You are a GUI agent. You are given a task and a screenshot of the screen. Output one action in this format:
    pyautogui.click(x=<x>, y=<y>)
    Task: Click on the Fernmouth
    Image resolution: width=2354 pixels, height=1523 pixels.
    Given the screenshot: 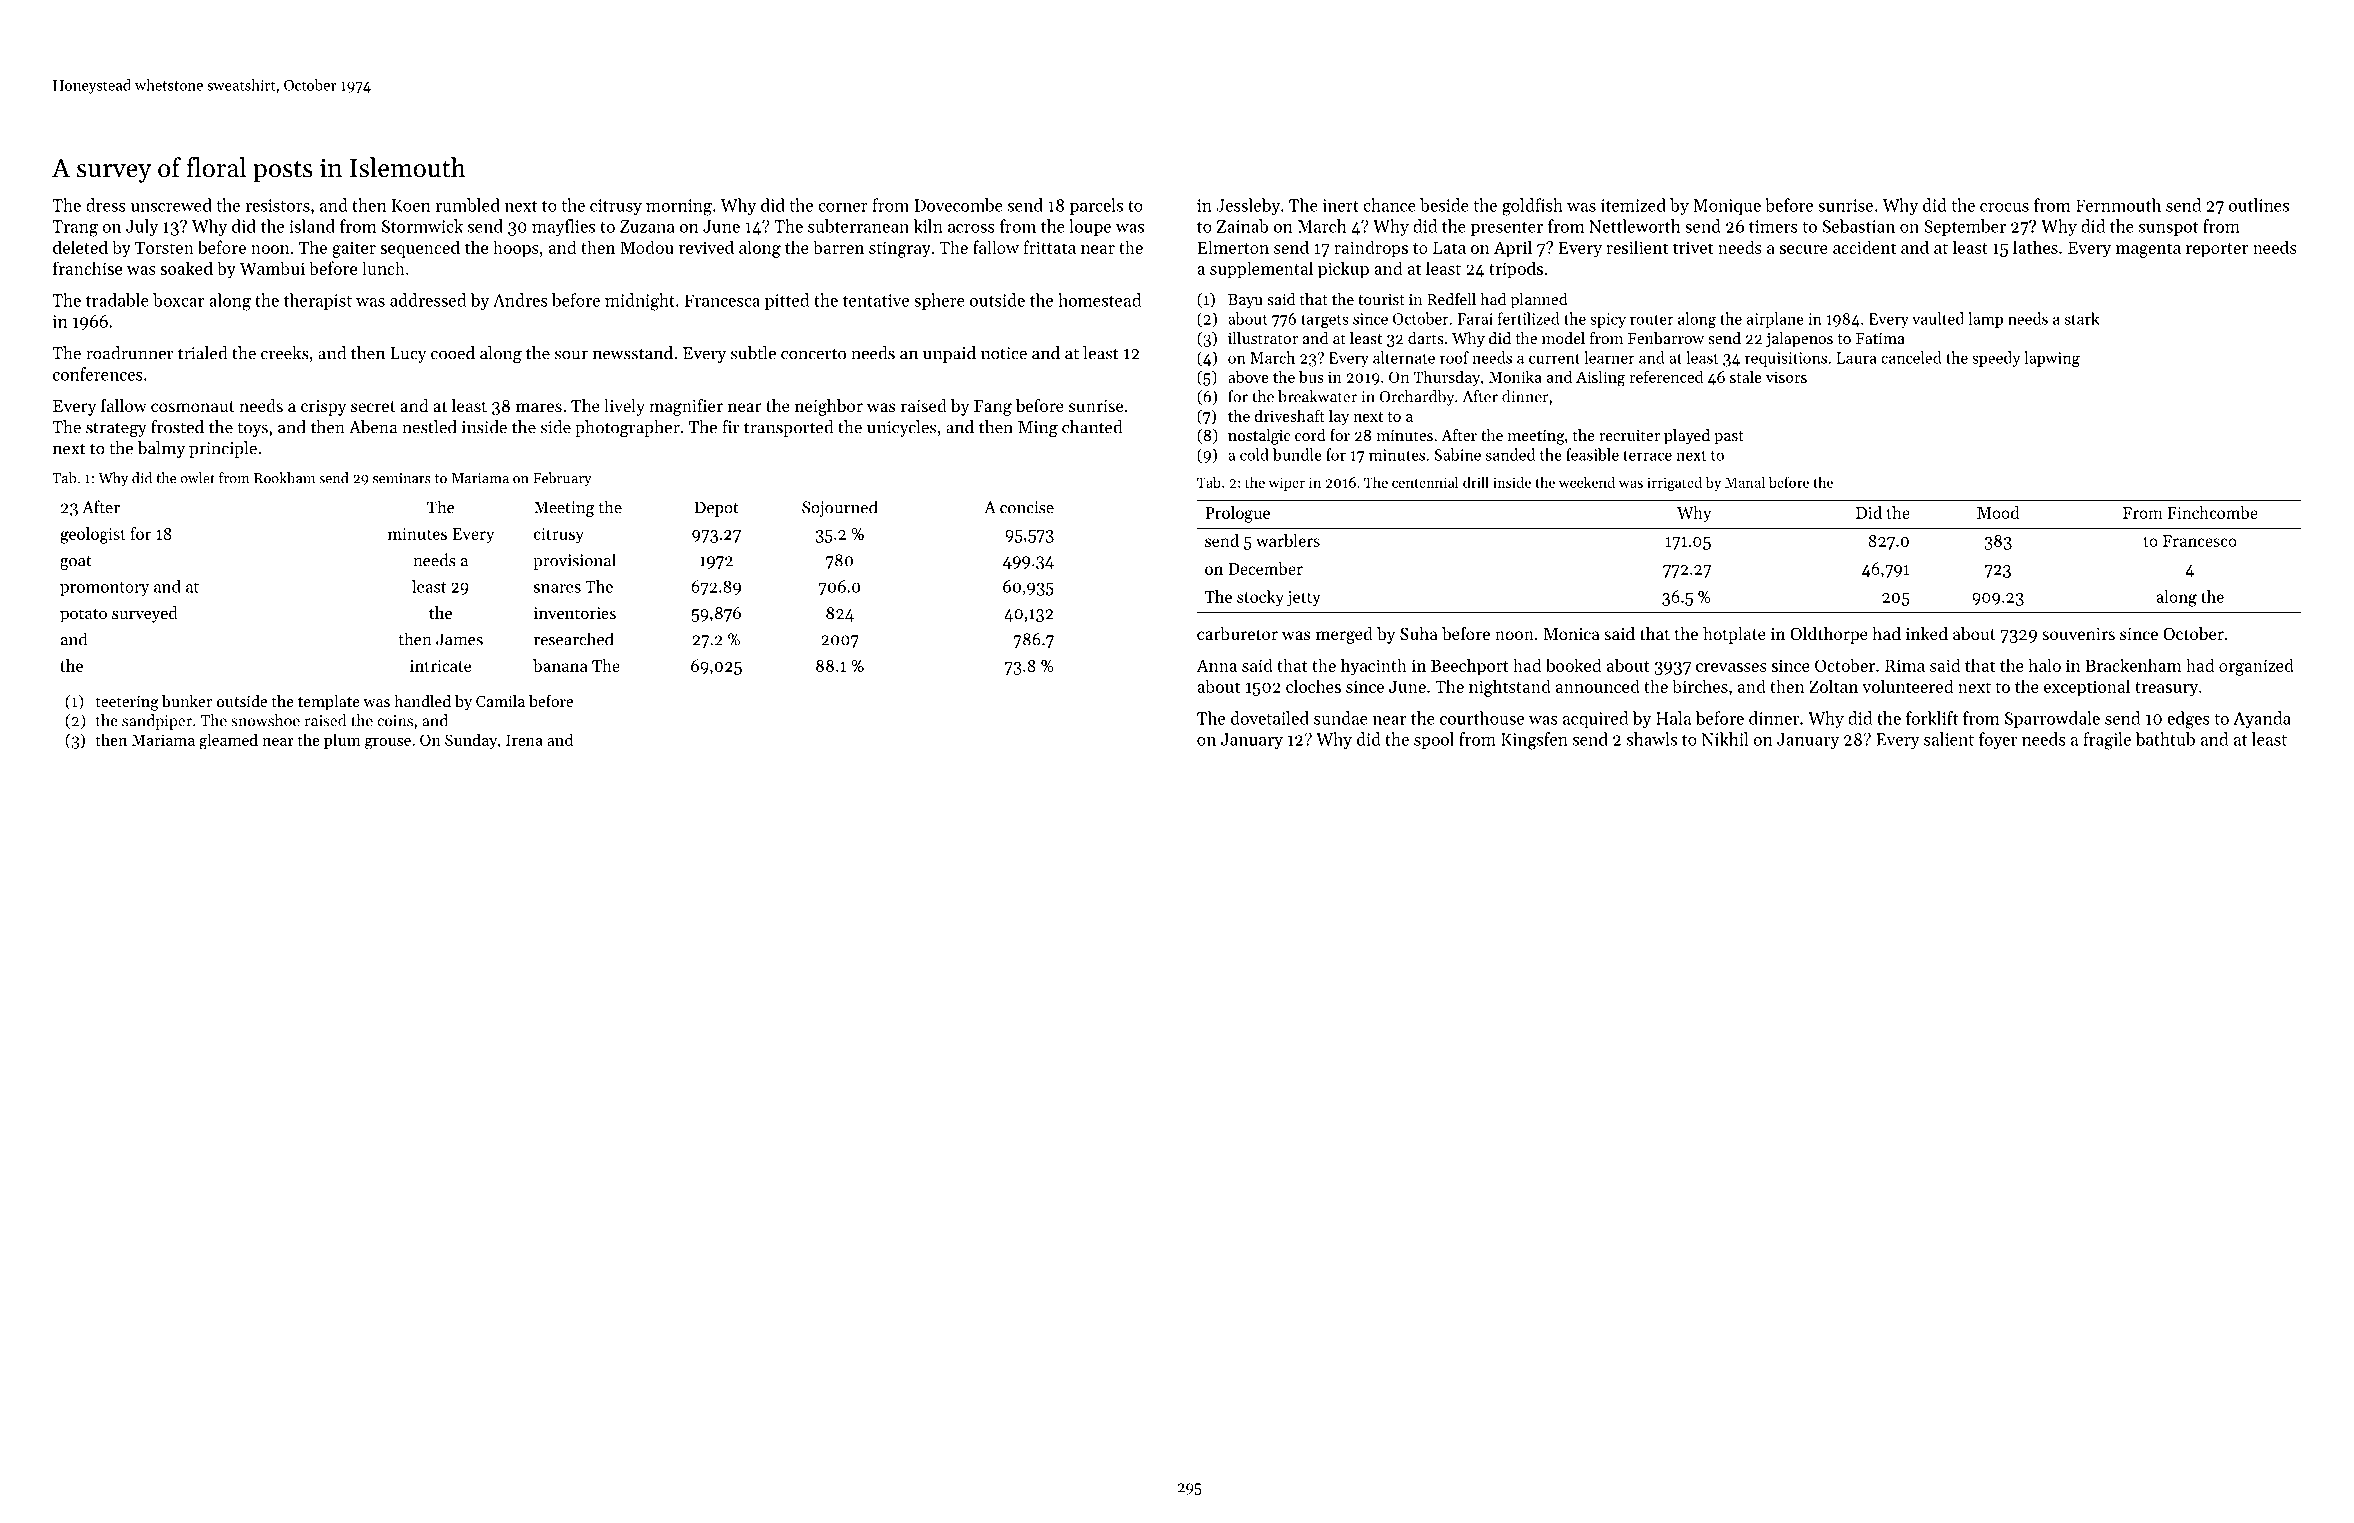 What is the action you would take?
    pyautogui.click(x=2118, y=205)
